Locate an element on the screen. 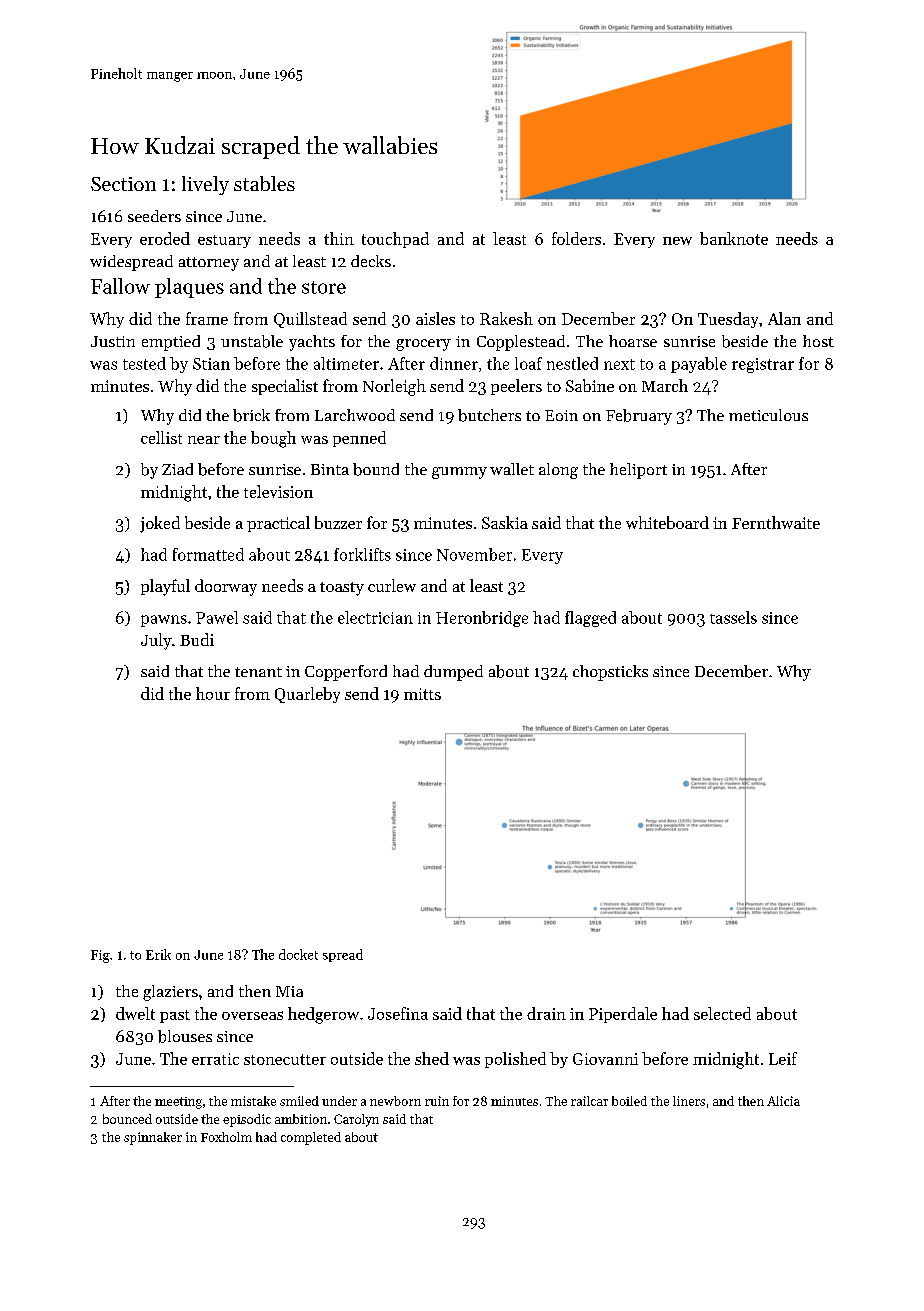 The height and width of the screenshot is (1311, 924). banknote is located at coordinates (734, 238).
